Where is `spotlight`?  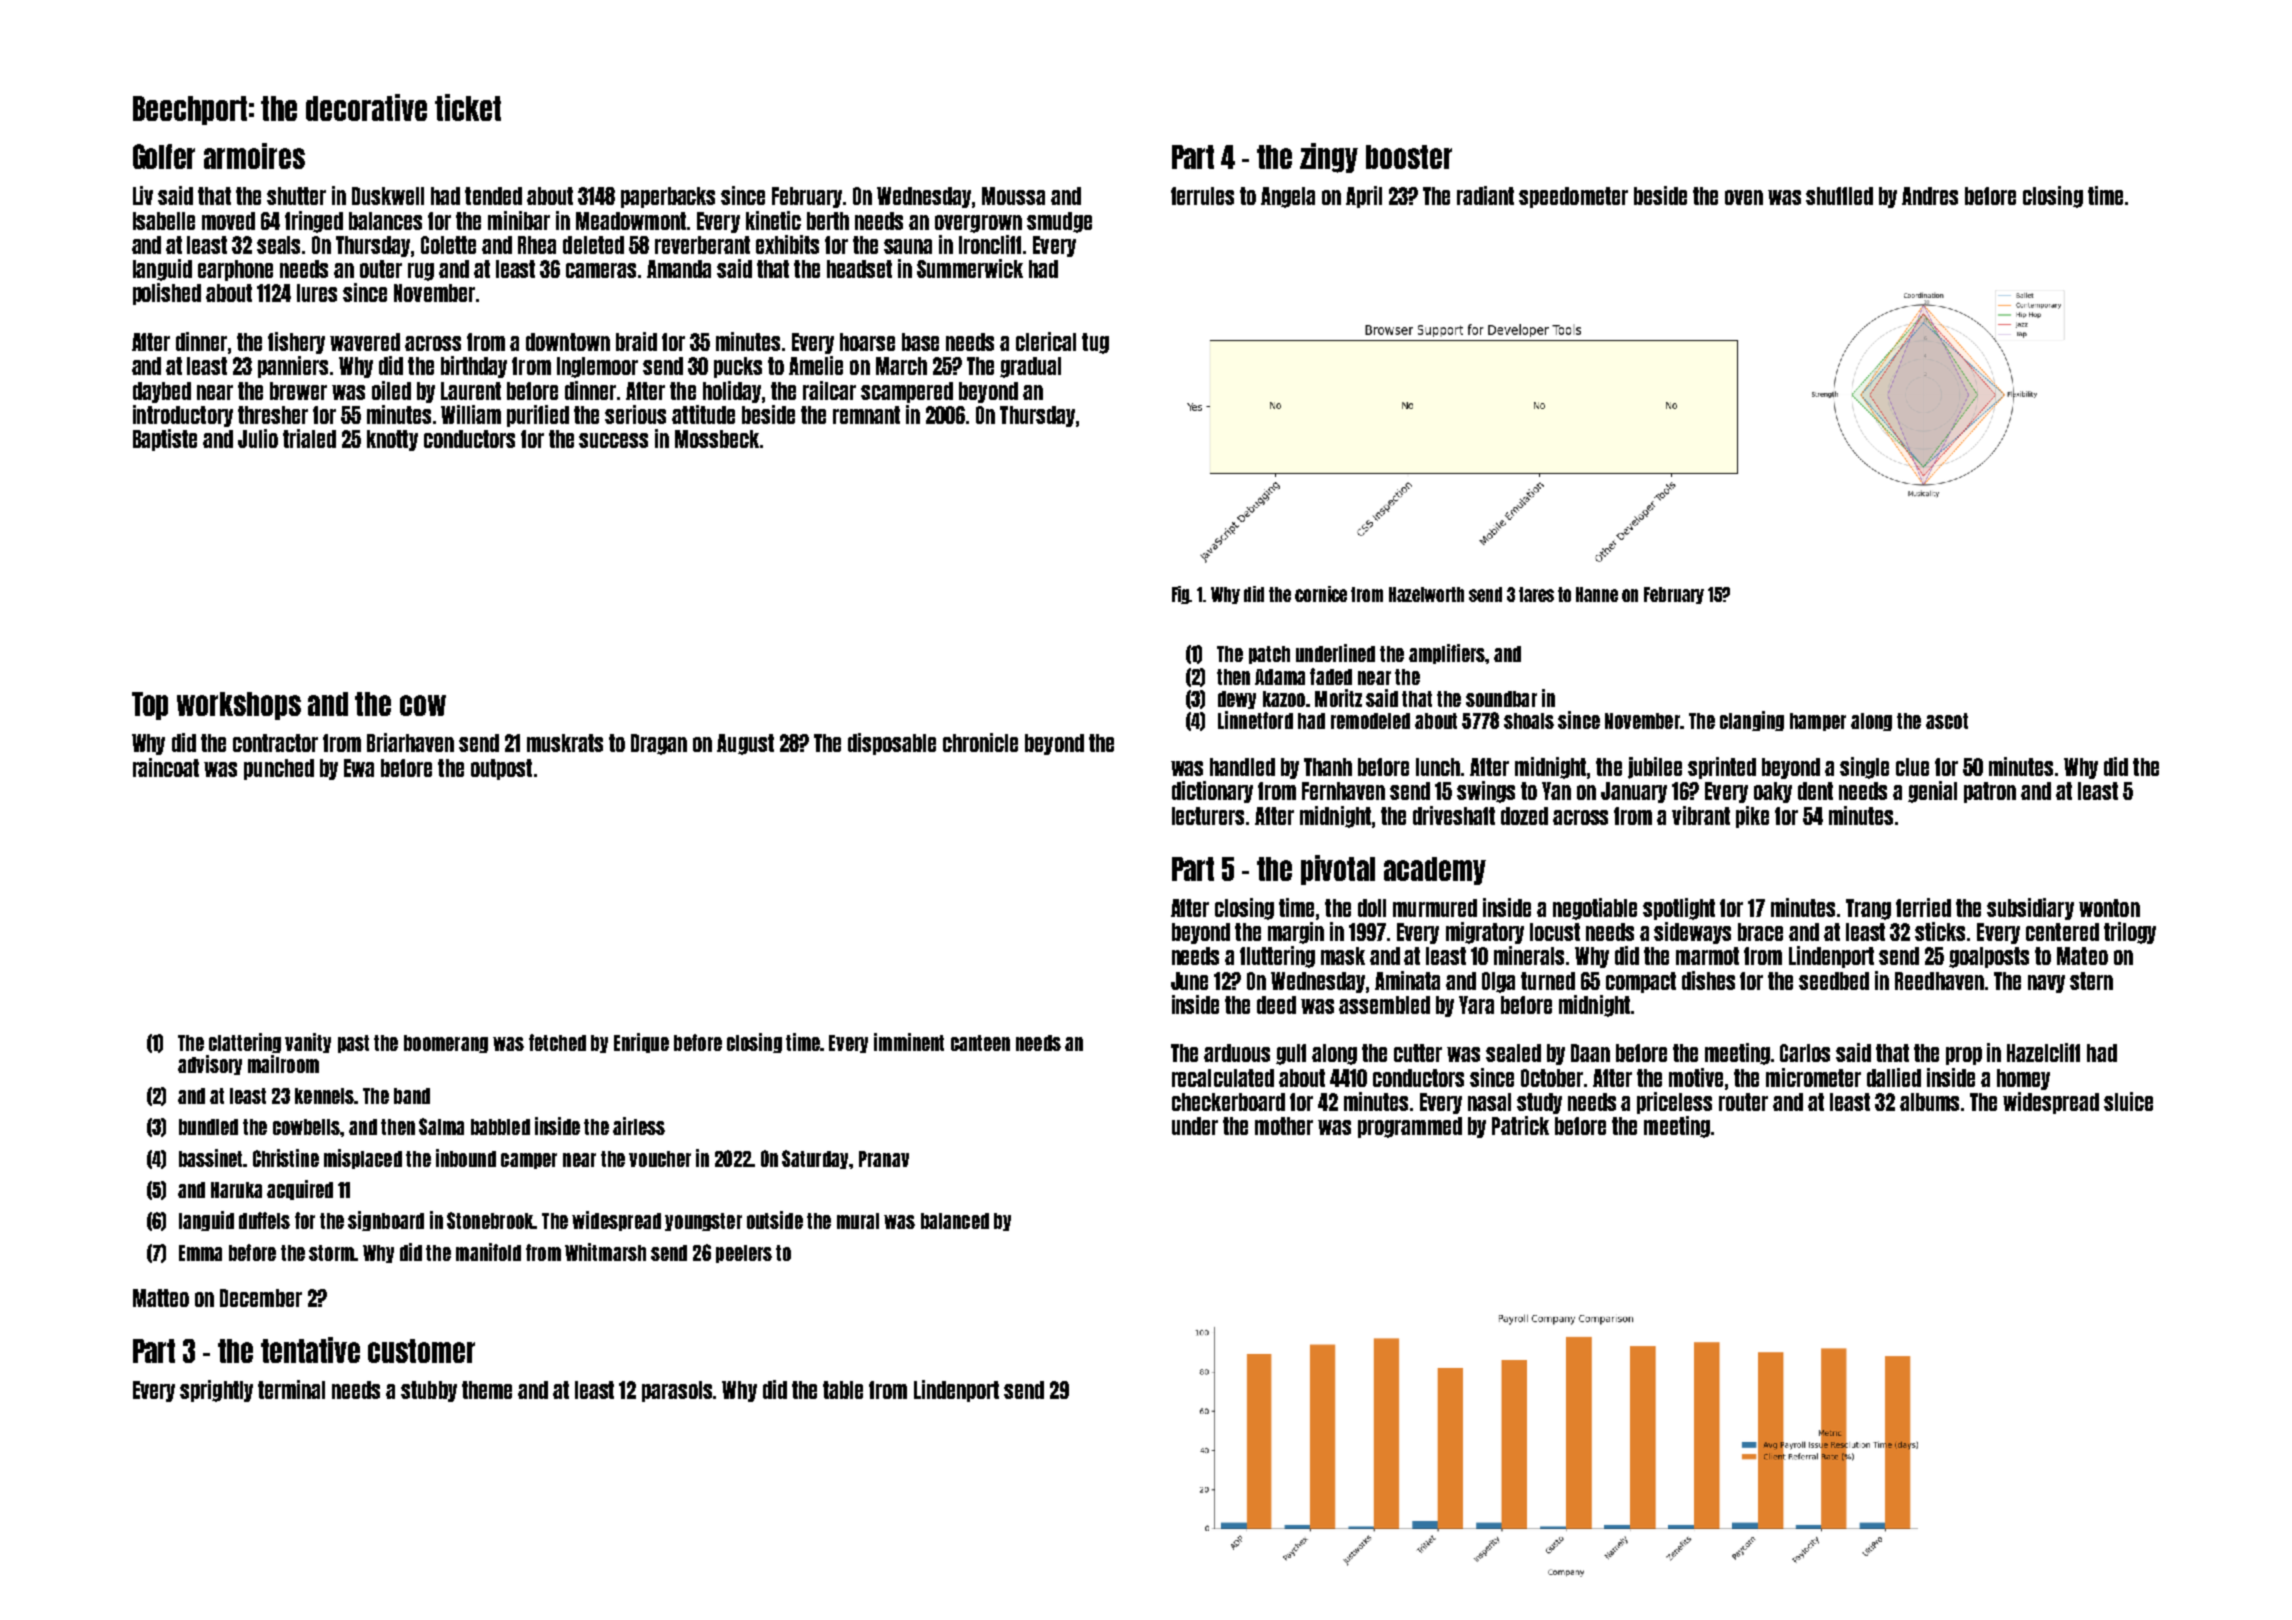 spotlight is located at coordinates (1679, 909).
